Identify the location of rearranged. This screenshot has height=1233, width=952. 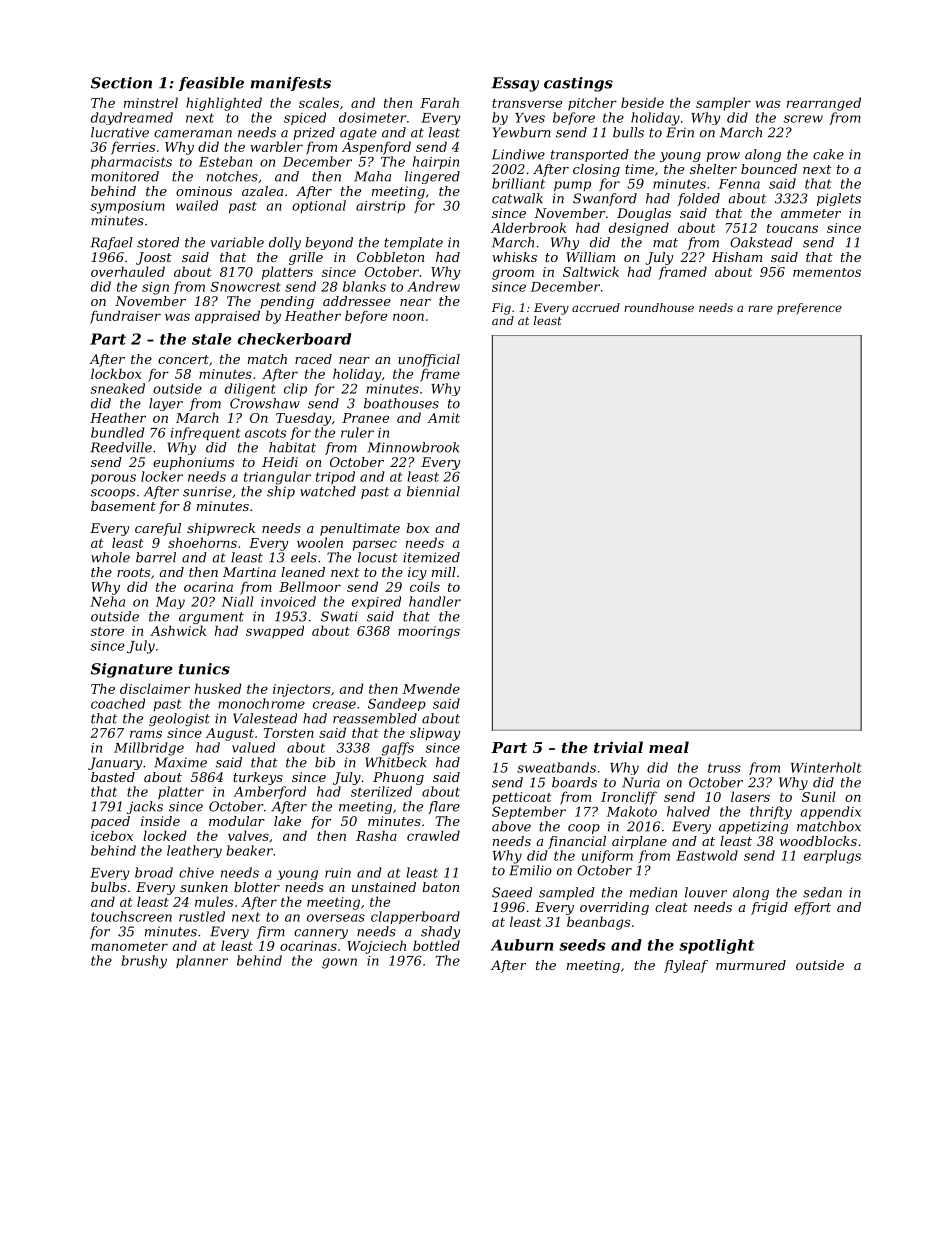
(824, 104).
